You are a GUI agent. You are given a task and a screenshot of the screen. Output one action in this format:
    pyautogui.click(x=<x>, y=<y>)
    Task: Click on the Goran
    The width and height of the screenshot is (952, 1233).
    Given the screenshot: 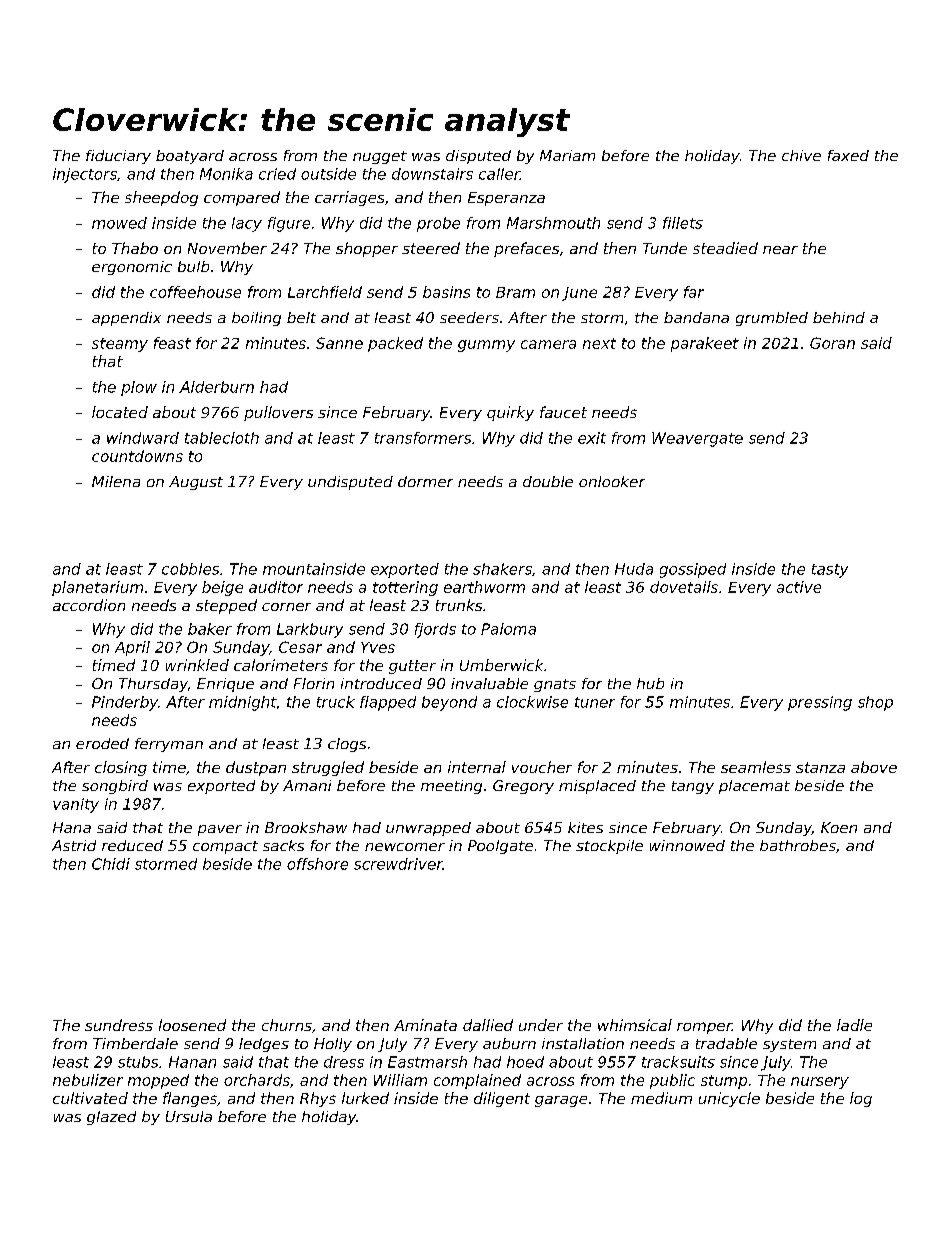 What is the action you would take?
    pyautogui.click(x=832, y=343)
